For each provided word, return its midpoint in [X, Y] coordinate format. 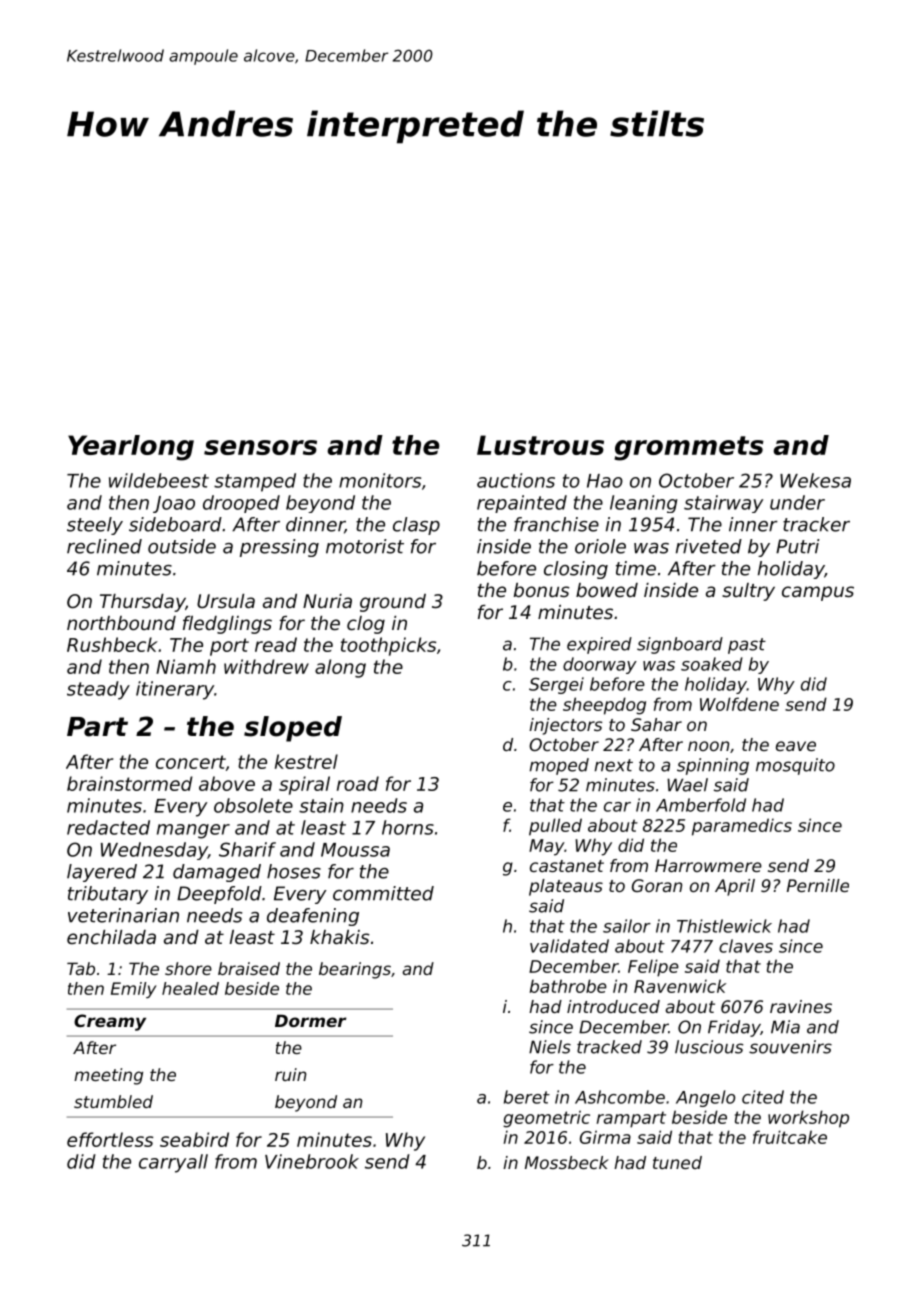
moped [559, 766]
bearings [355, 970]
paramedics [742, 827]
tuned [677, 1162]
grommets [689, 448]
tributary [108, 895]
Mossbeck [567, 1162]
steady [98, 690]
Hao [605, 481]
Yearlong [131, 448]
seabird [194, 1139]
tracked [609, 1047]
